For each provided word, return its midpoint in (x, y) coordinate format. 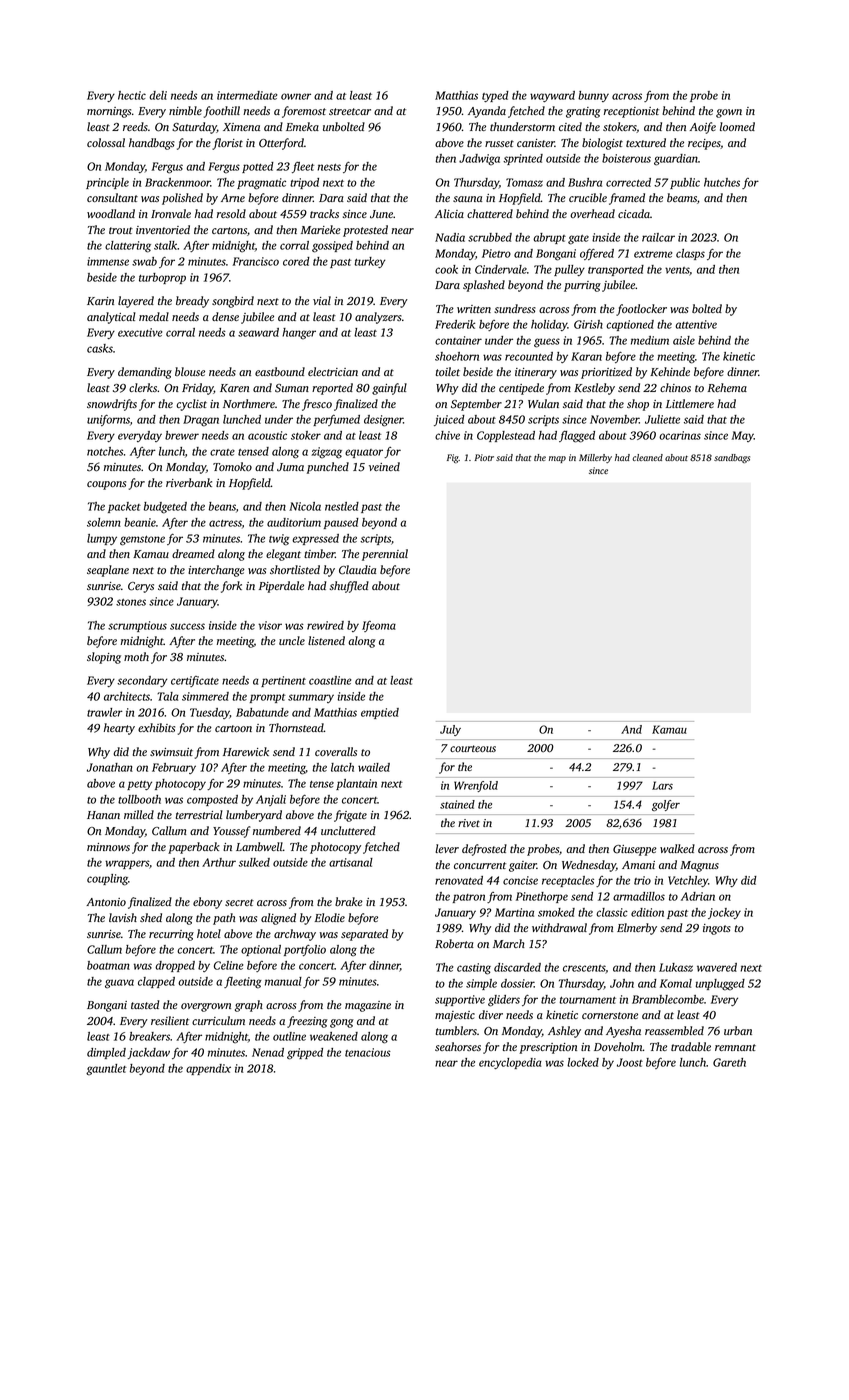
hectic (132, 95)
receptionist (631, 112)
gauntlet (106, 1070)
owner (296, 96)
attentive (696, 324)
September (476, 405)
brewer (182, 435)
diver (491, 1014)
